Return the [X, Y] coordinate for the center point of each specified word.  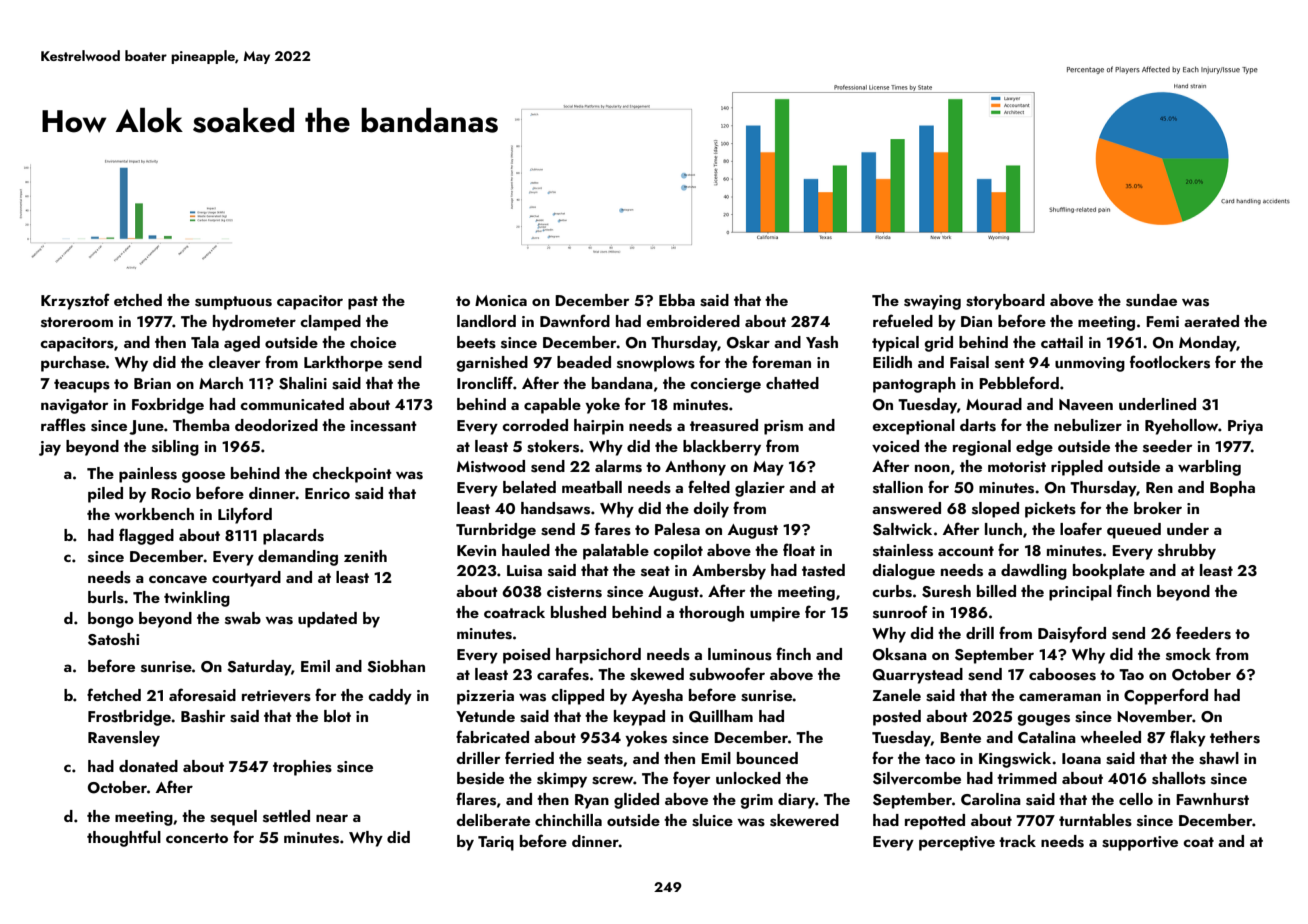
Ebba [677, 300]
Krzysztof [75, 301]
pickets [1050, 510]
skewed [657, 674]
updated [327, 620]
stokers [553, 446]
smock [1188, 654]
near [332, 818]
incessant [384, 426]
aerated [1211, 321]
